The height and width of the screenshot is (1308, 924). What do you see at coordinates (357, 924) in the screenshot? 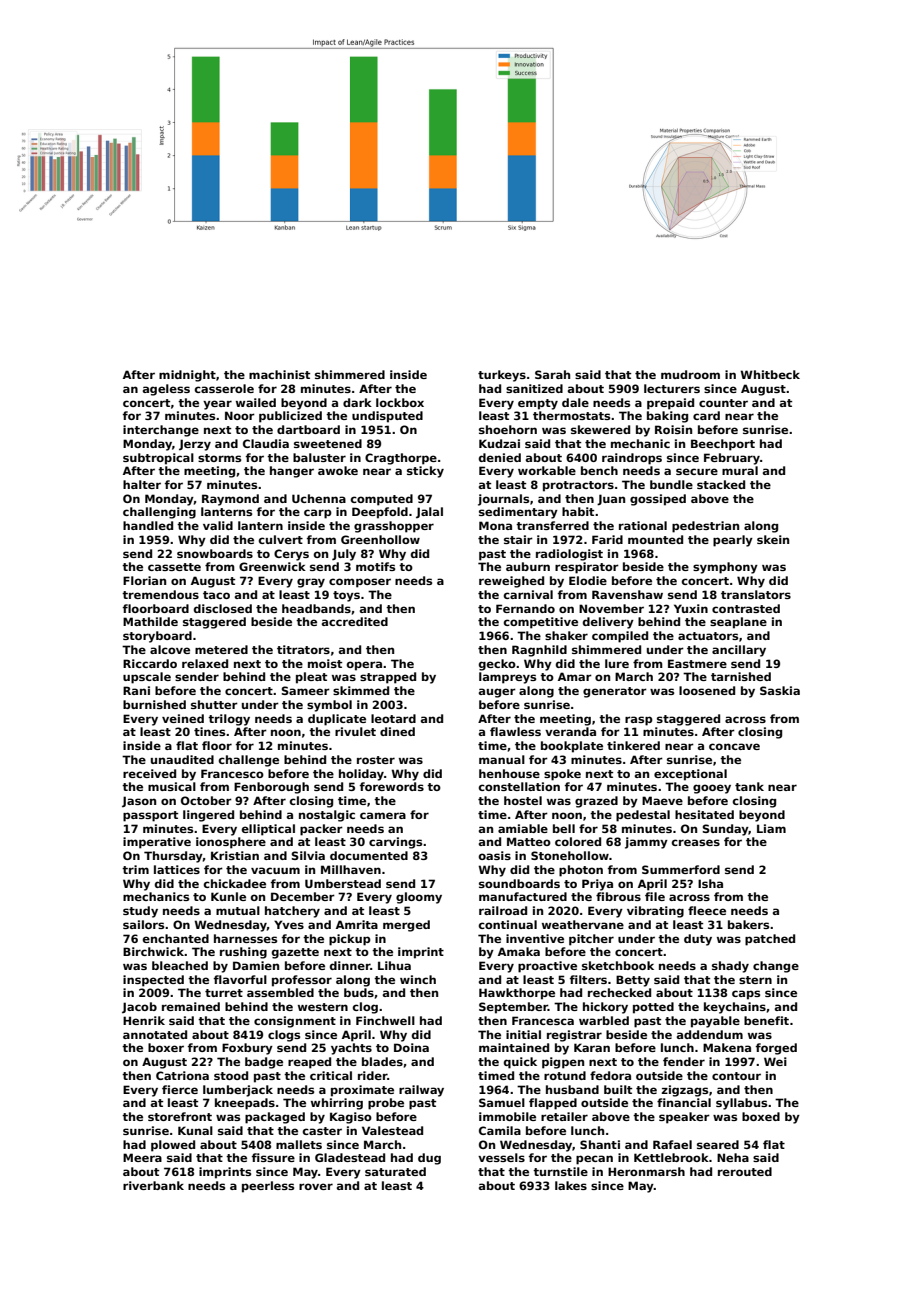
I see `Amrita` at bounding box center [357, 924].
